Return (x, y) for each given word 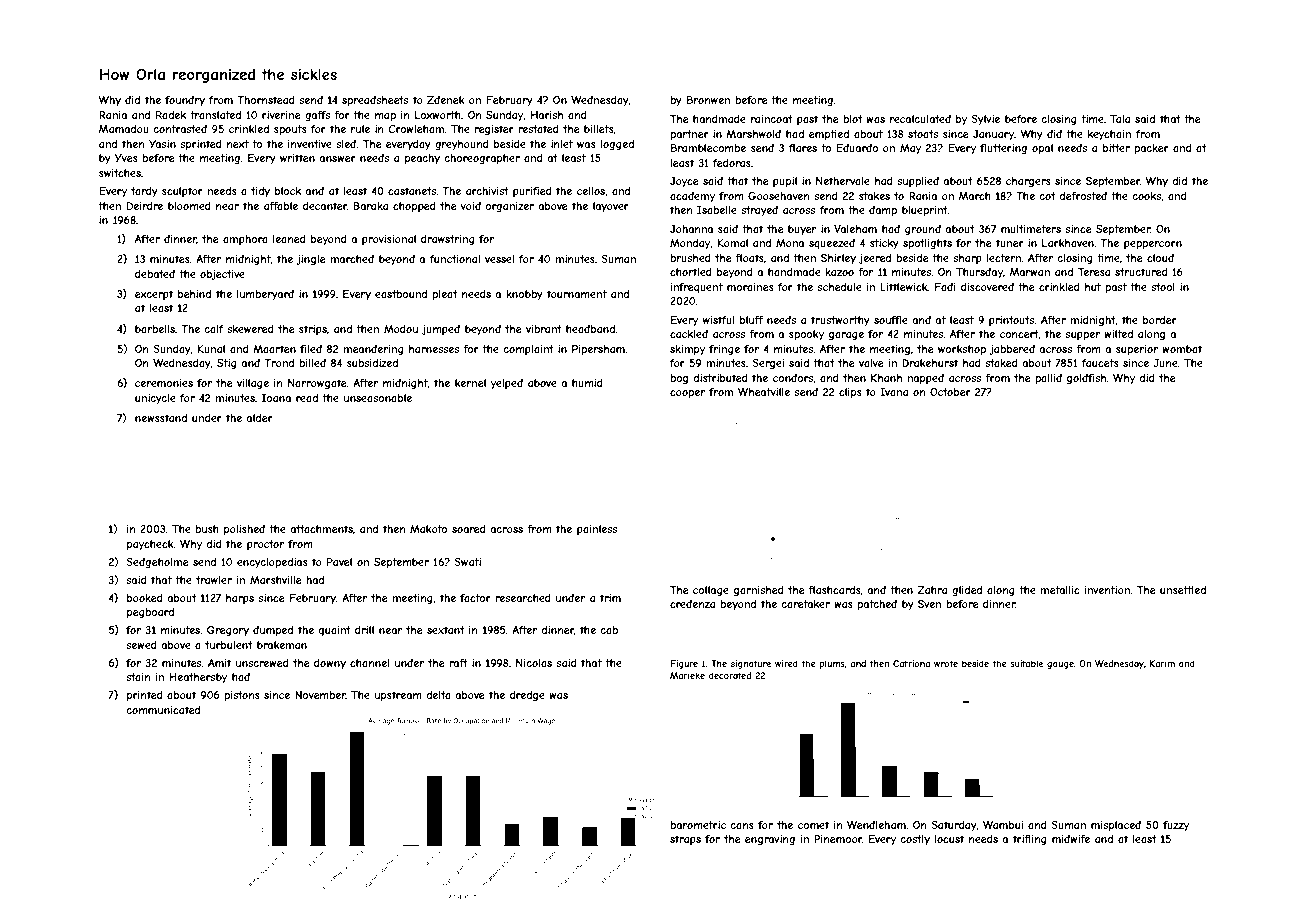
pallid (1048, 379)
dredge (527, 696)
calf (213, 329)
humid (587, 383)
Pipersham (598, 350)
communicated (163, 710)
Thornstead (266, 100)
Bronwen (708, 100)
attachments (321, 529)
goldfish (1086, 379)
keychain (1109, 135)
